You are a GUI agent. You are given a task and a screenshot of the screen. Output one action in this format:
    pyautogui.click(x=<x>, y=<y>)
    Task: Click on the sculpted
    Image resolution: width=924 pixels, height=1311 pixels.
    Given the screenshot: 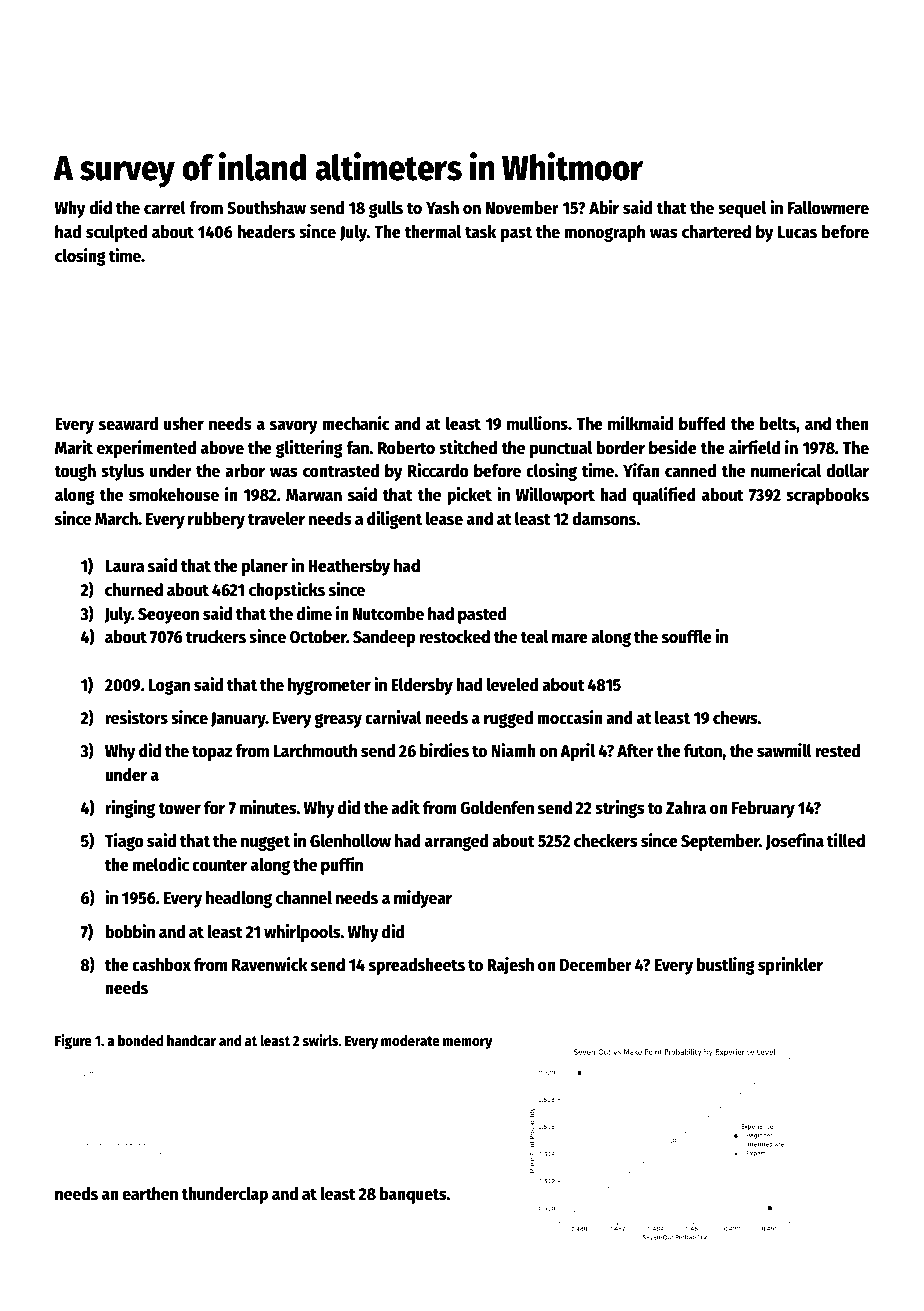 What is the action you would take?
    pyautogui.click(x=116, y=233)
